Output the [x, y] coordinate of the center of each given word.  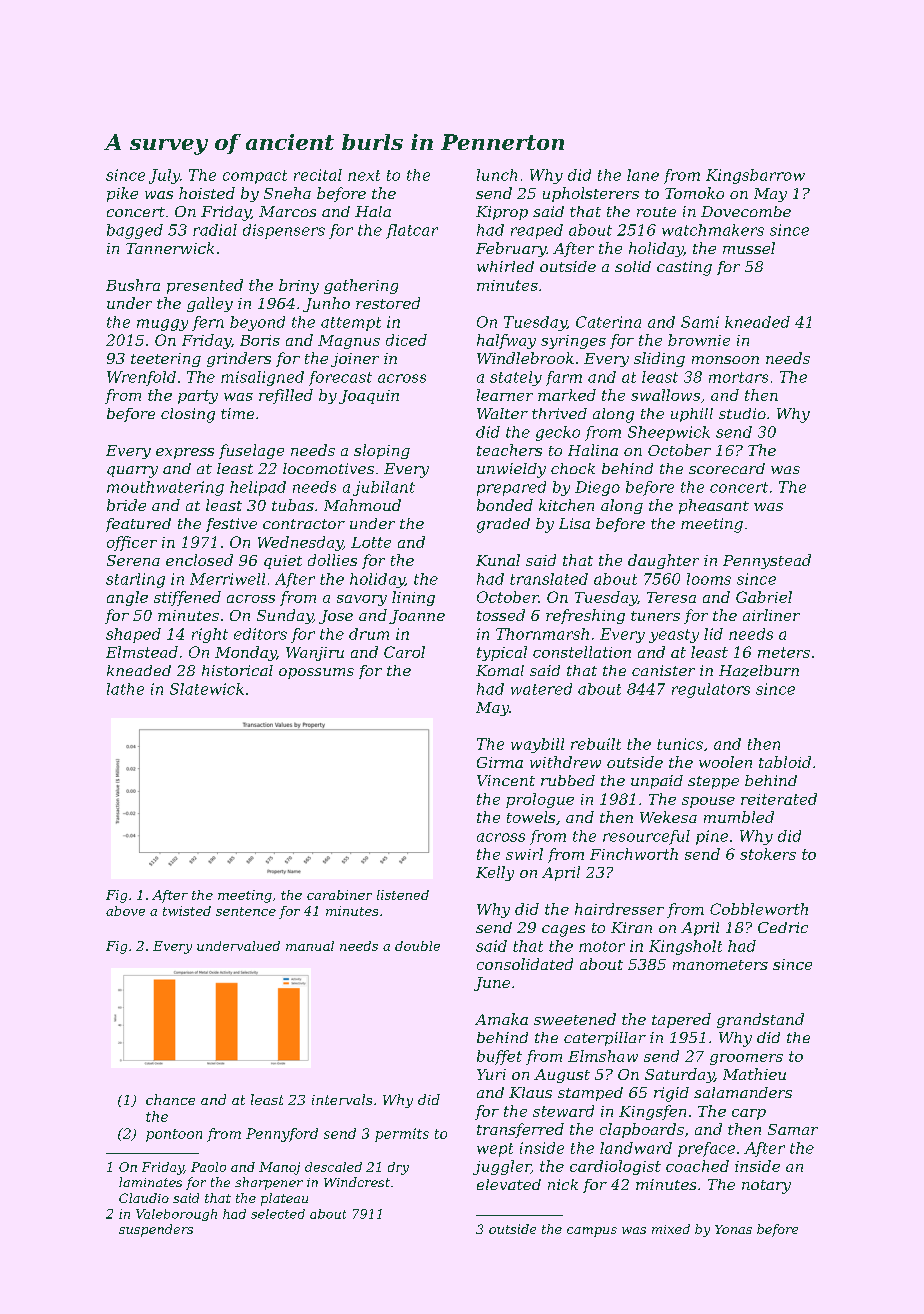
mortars [738, 377]
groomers [746, 1059]
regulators [711, 690]
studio [742, 413]
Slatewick [207, 689]
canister [663, 670]
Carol [404, 652]
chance [170, 1099]
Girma [500, 762]
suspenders [156, 1230]
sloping [382, 451]
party [198, 397]
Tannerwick [170, 248]
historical [237, 670]
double [417, 946]
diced [406, 340]
